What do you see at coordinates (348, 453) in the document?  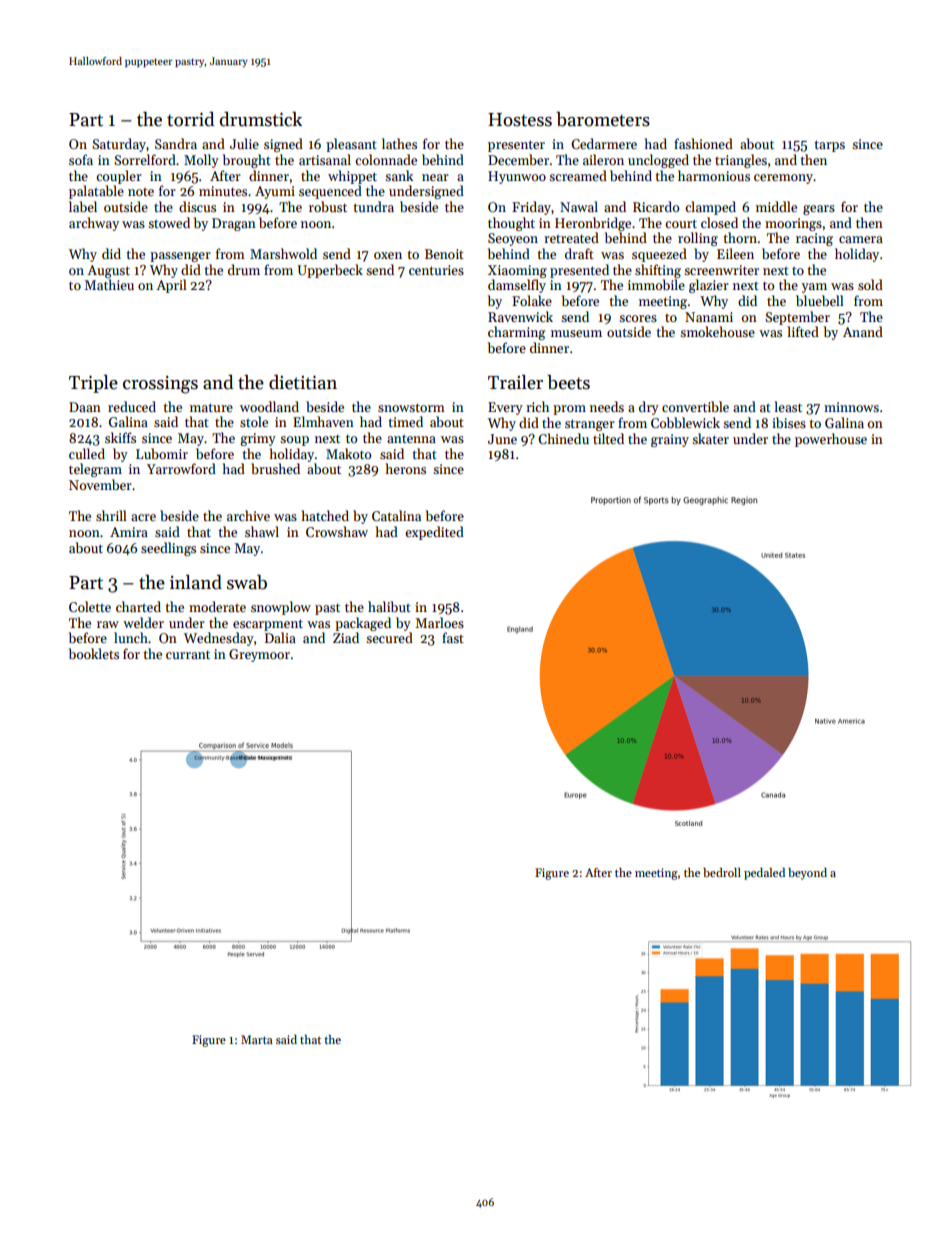 I see `Makoto` at bounding box center [348, 453].
